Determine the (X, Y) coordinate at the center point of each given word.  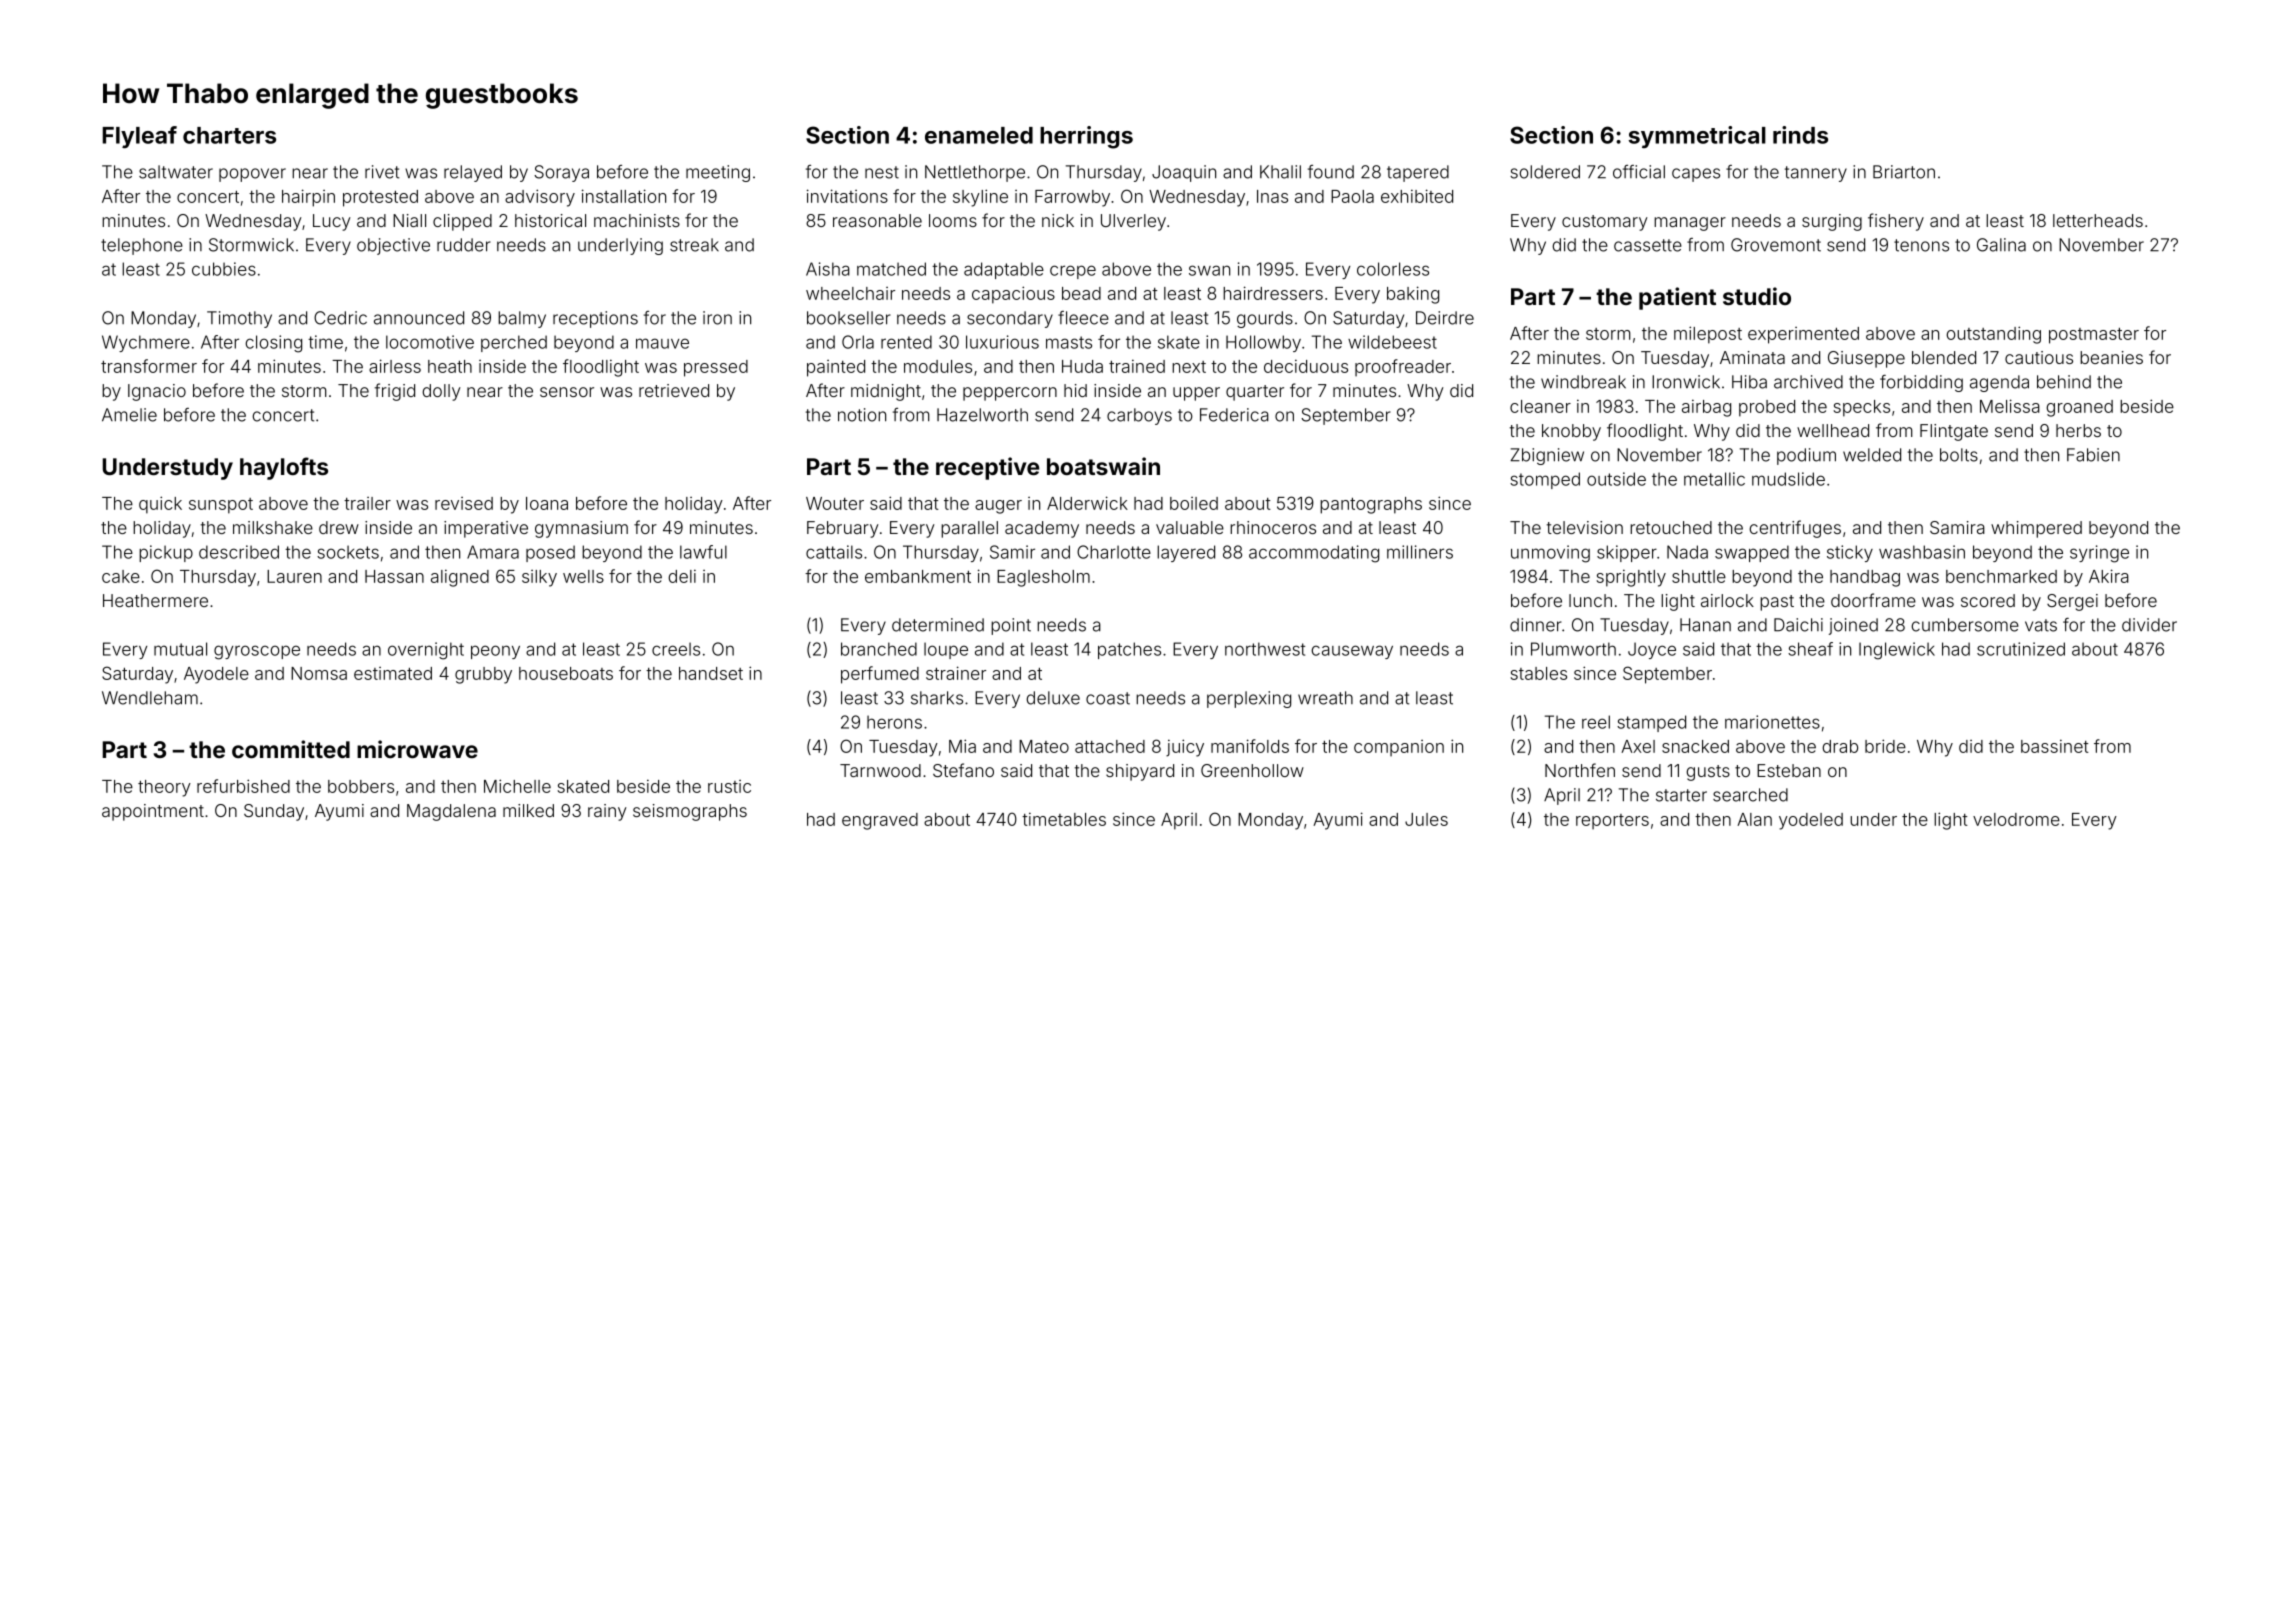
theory (164, 788)
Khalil (1280, 172)
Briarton (1904, 172)
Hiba (1749, 382)
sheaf (1810, 649)
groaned (2079, 408)
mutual (180, 649)
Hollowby (1263, 343)
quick (160, 505)
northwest (1265, 649)
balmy (522, 319)
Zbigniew (1547, 456)
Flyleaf (139, 137)
